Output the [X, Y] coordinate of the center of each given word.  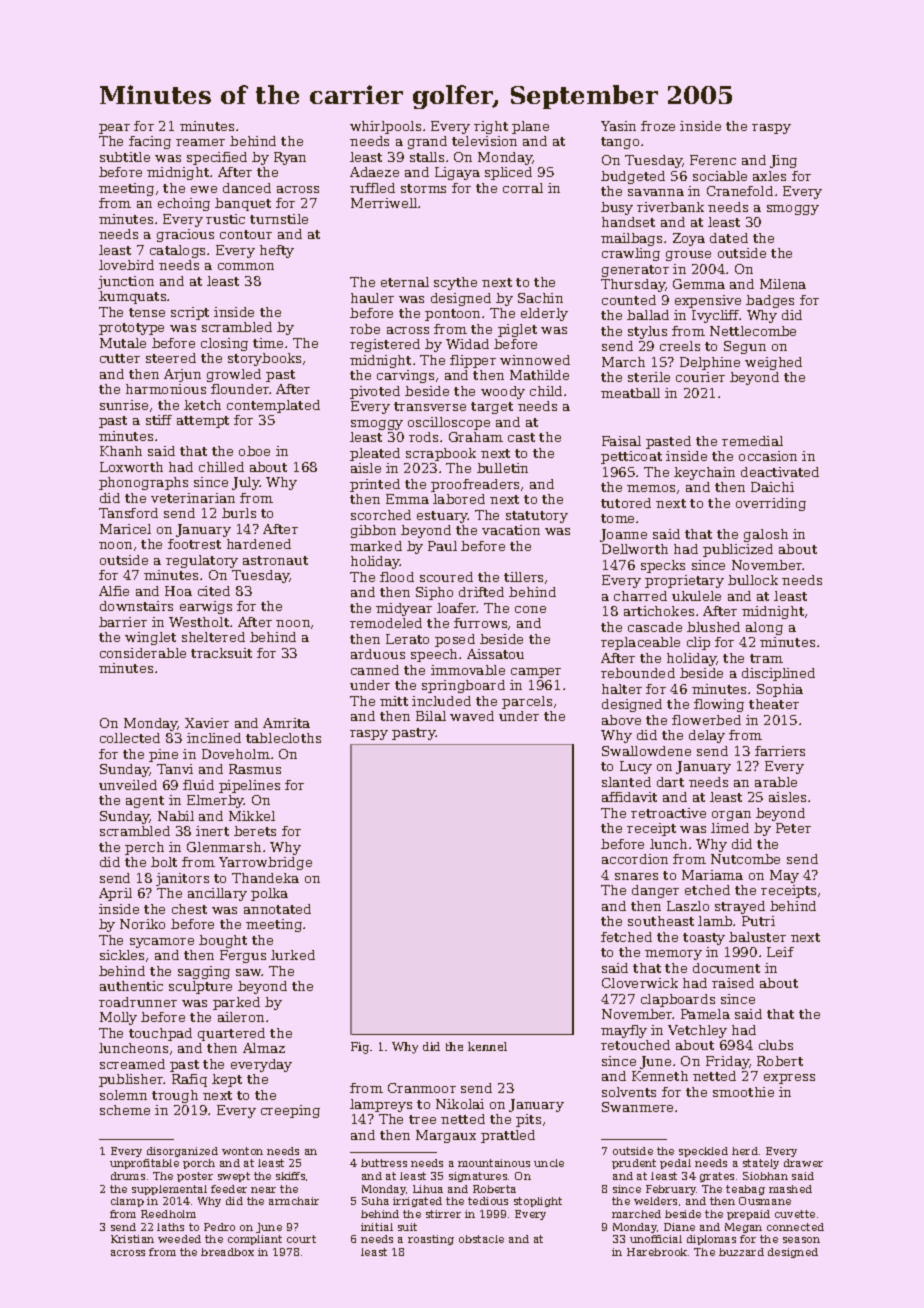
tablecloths [283, 738]
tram [766, 658]
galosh [766, 535]
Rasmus [255, 769]
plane [530, 127]
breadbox [227, 1252]
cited [214, 591]
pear [114, 129]
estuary [442, 517]
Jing [783, 161]
